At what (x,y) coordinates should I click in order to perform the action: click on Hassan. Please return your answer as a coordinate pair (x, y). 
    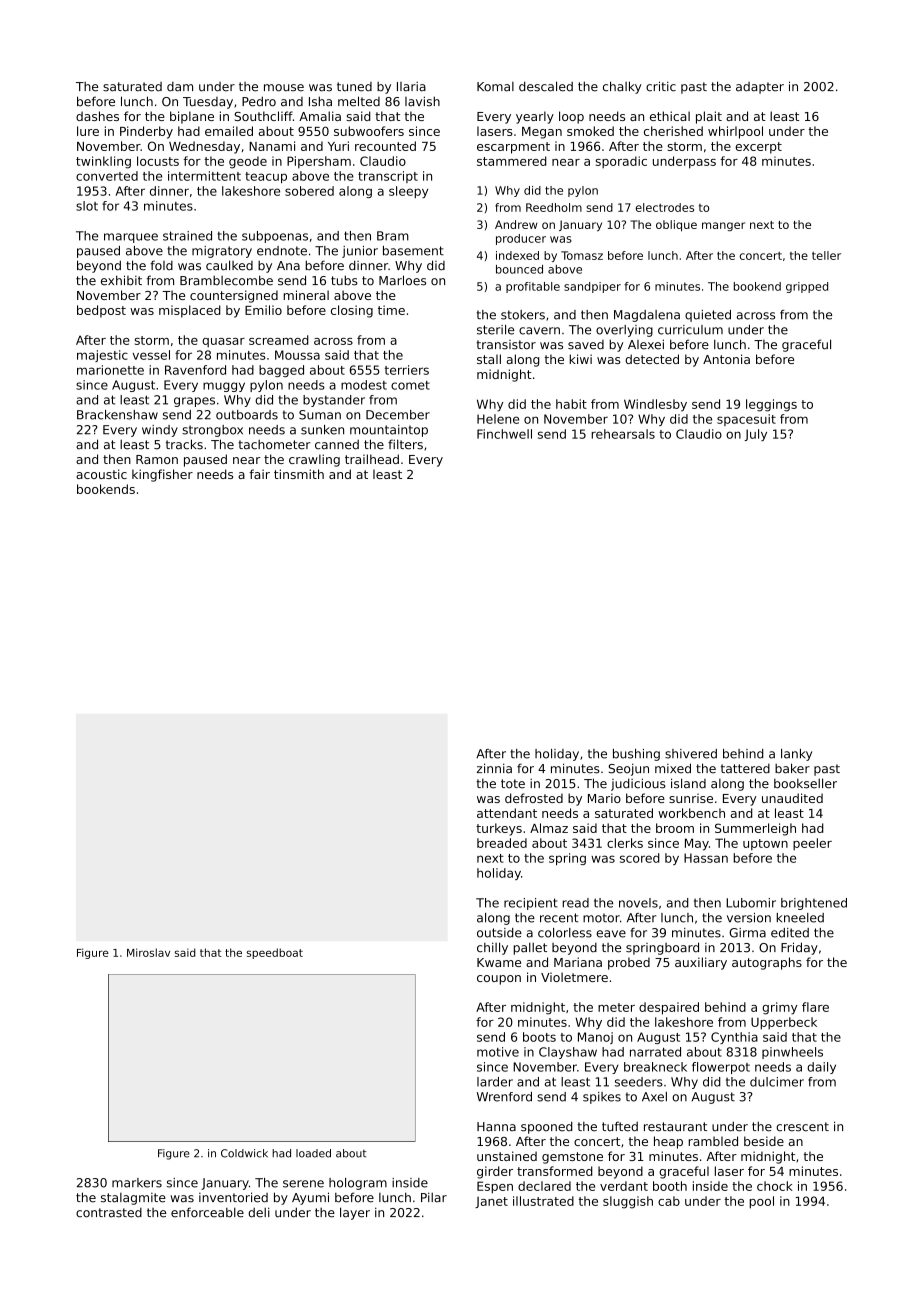
    Looking at the image, I should click on (706, 858).
